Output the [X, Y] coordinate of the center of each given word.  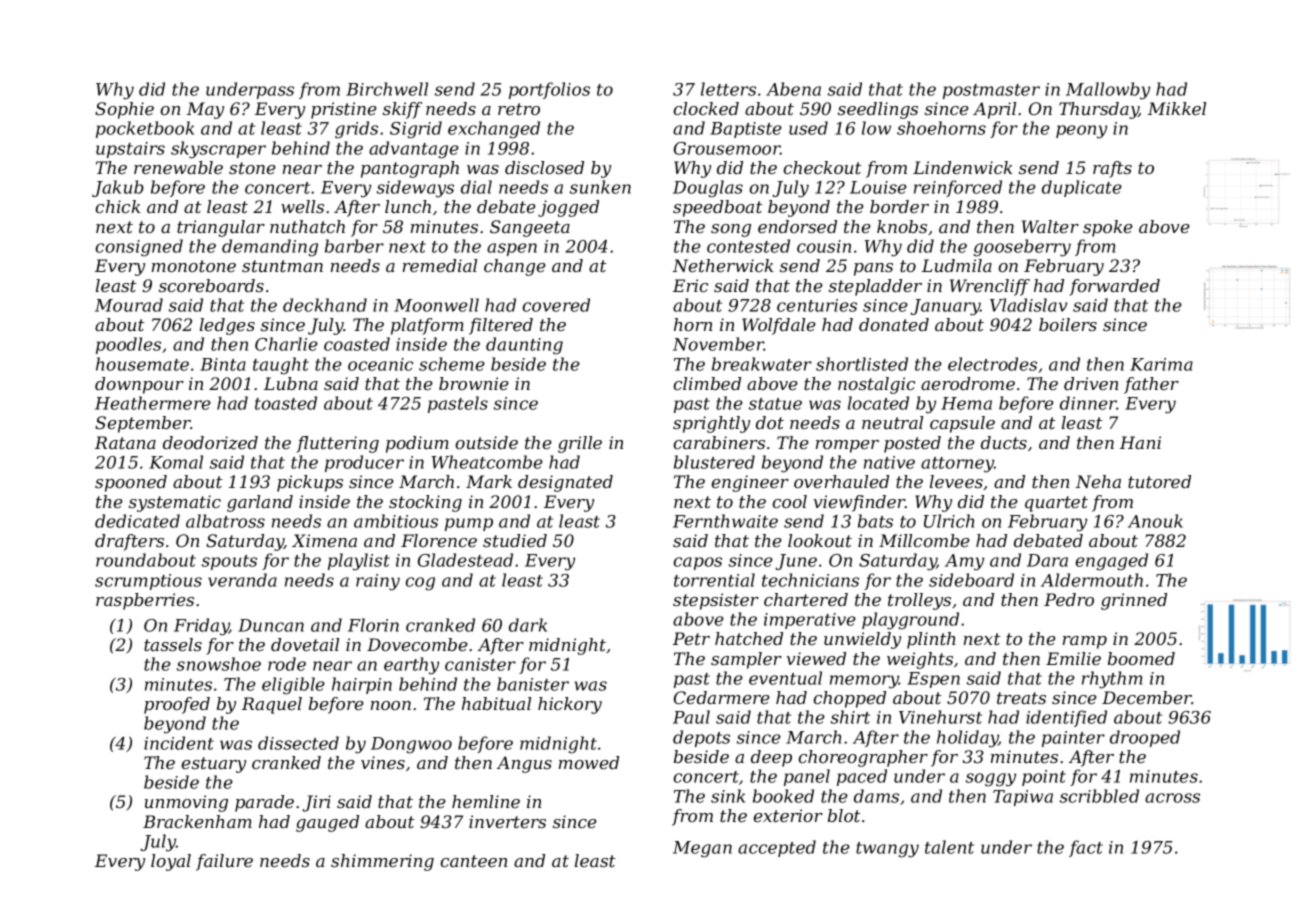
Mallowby [1108, 91]
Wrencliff [990, 287]
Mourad [129, 305]
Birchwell [387, 89]
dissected [298, 743]
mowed [589, 762]
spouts [229, 562]
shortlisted [862, 364]
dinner [1088, 403]
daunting [524, 346]
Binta [223, 364]
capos [697, 563]
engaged [1111, 562]
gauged [327, 823]
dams [876, 796]
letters [728, 89]
